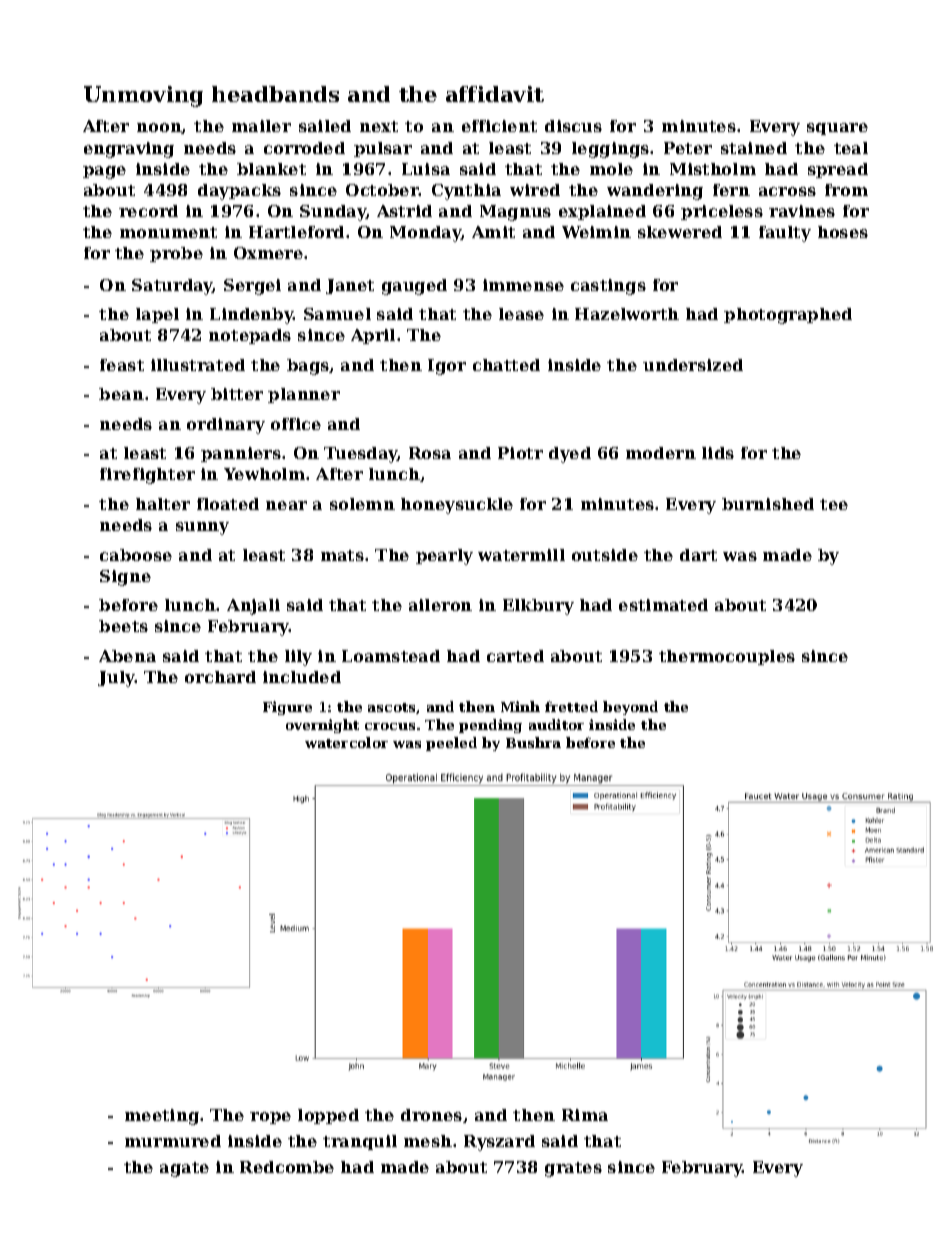  I want to click on modern, so click(661, 453).
